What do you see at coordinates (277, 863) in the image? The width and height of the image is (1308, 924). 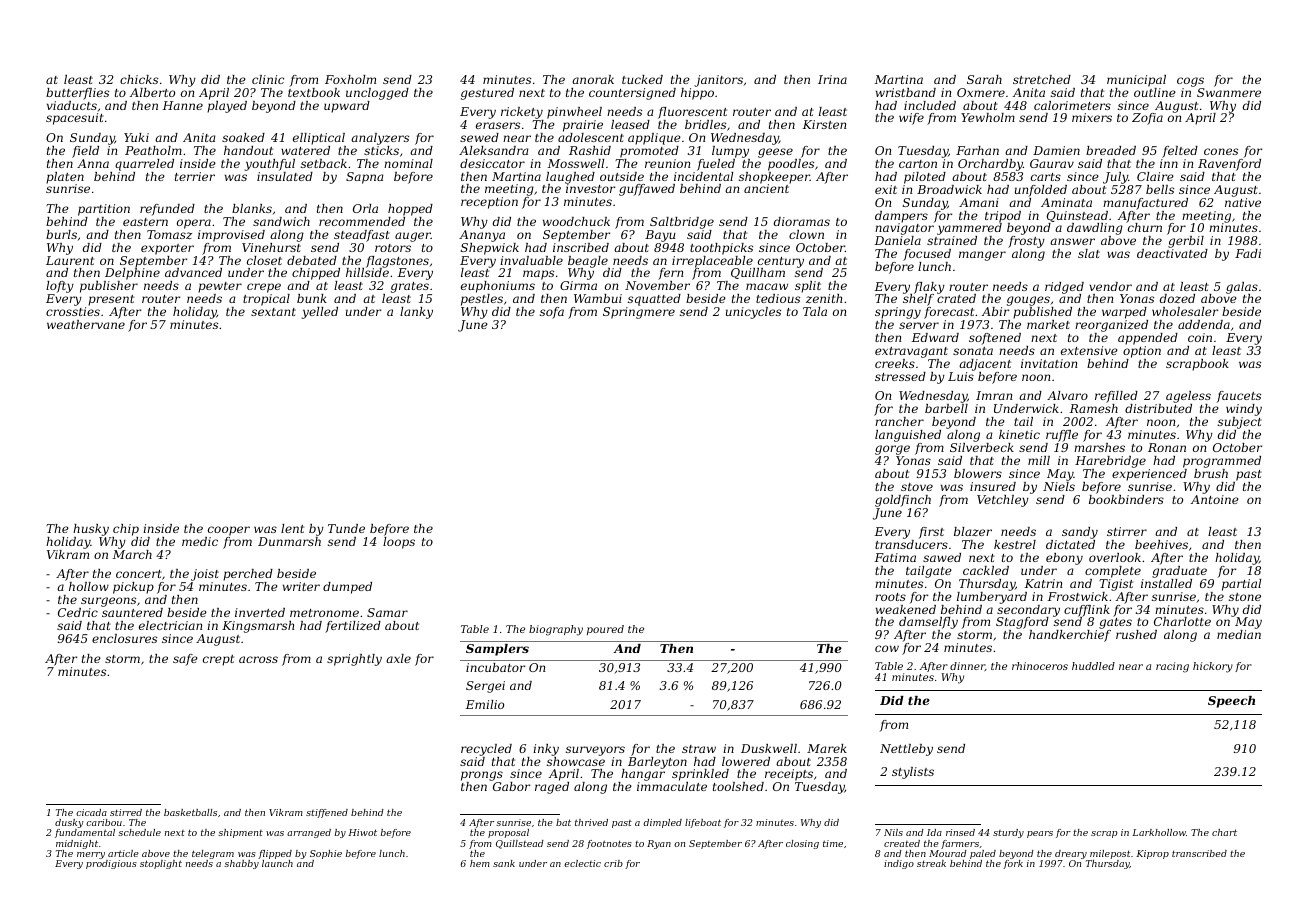 I see `launch` at bounding box center [277, 863].
